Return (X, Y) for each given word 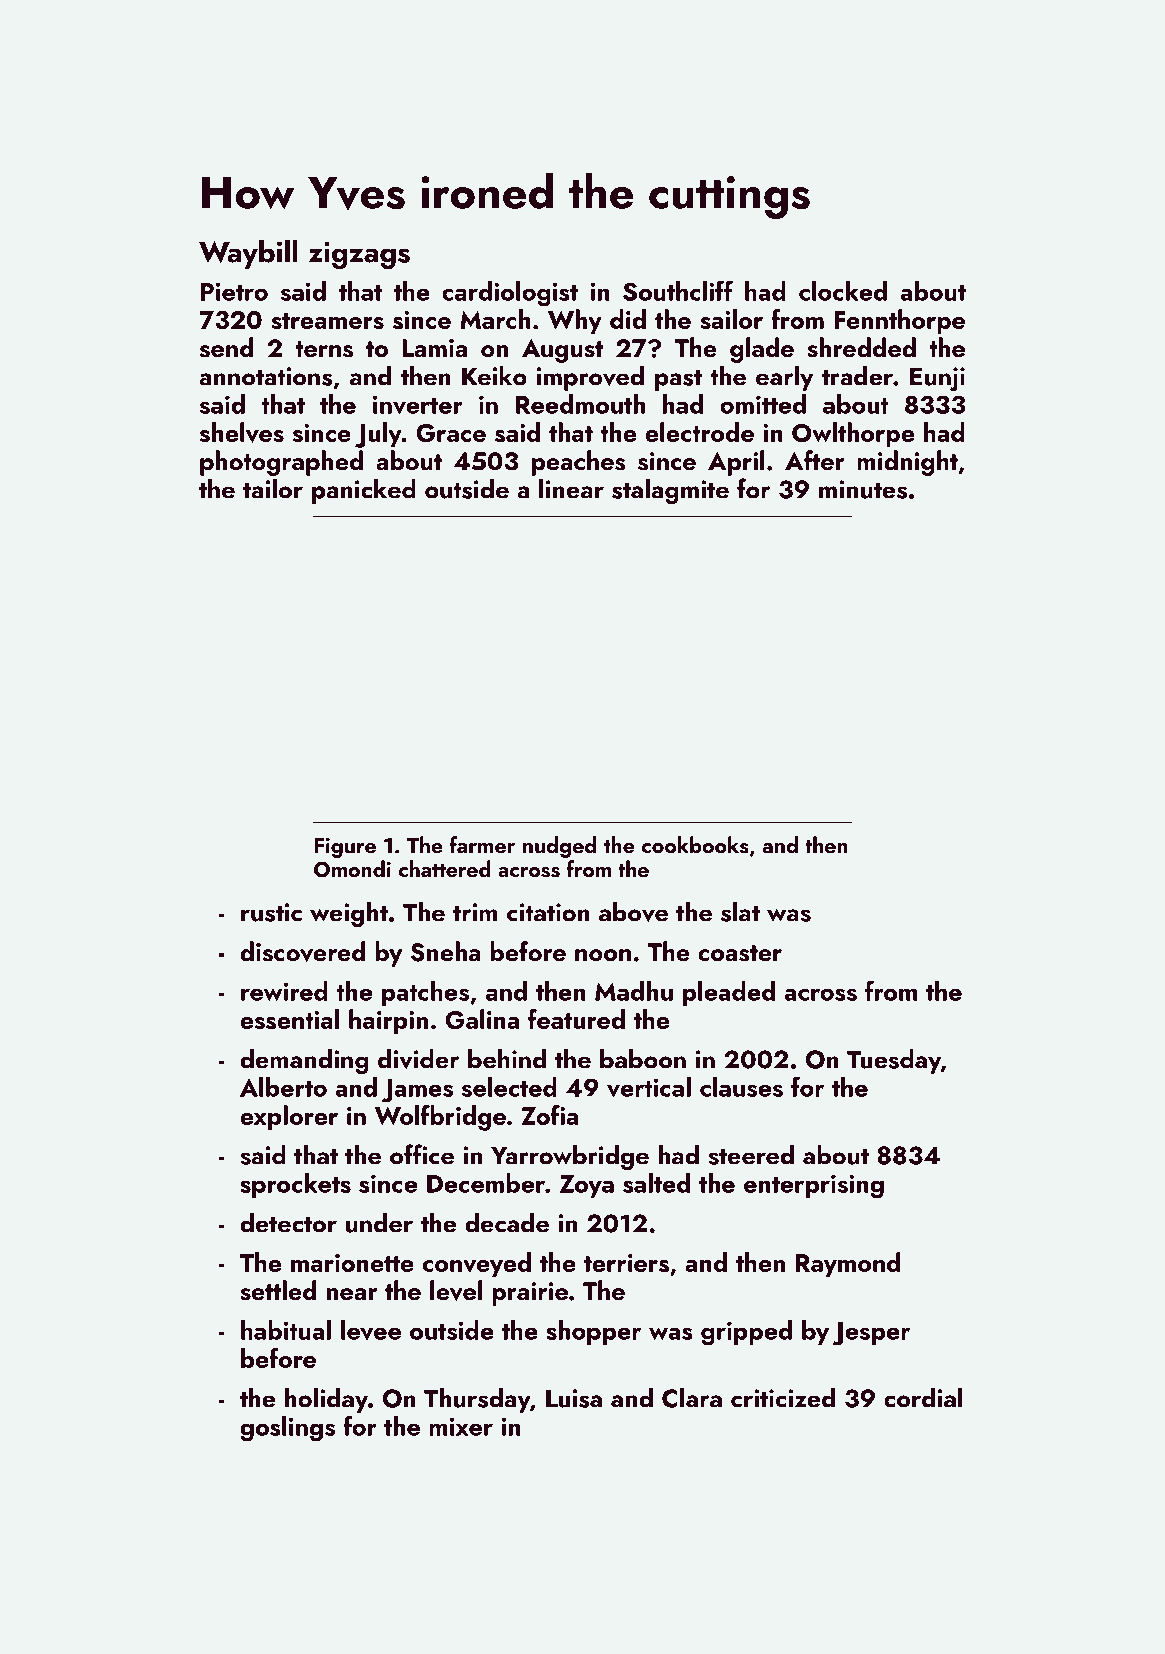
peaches (579, 463)
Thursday (477, 1400)
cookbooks (695, 845)
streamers (327, 321)
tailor (273, 489)
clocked (843, 291)
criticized (783, 1398)
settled (278, 1290)
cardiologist (510, 293)
